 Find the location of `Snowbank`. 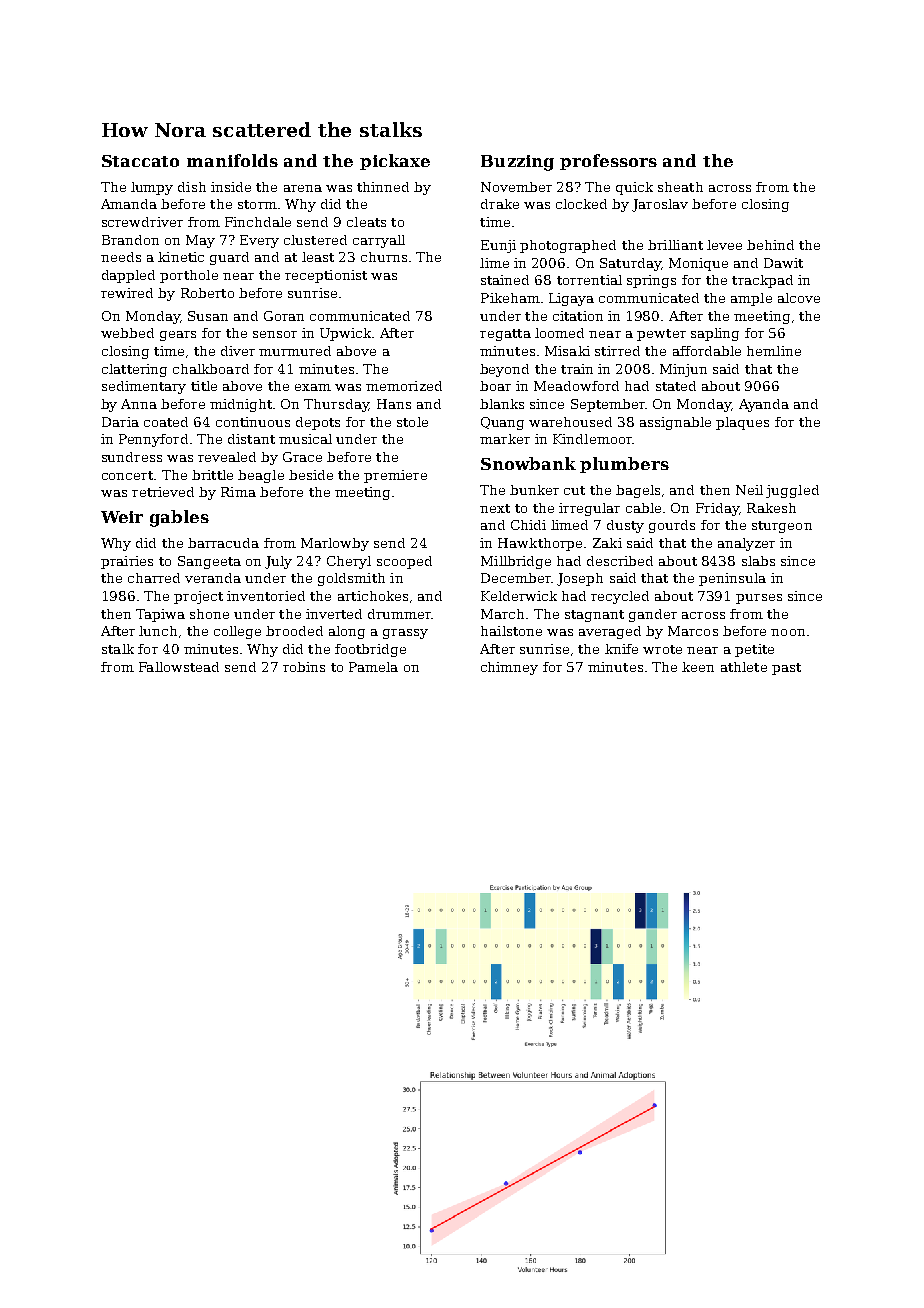

Snowbank is located at coordinates (528, 463).
